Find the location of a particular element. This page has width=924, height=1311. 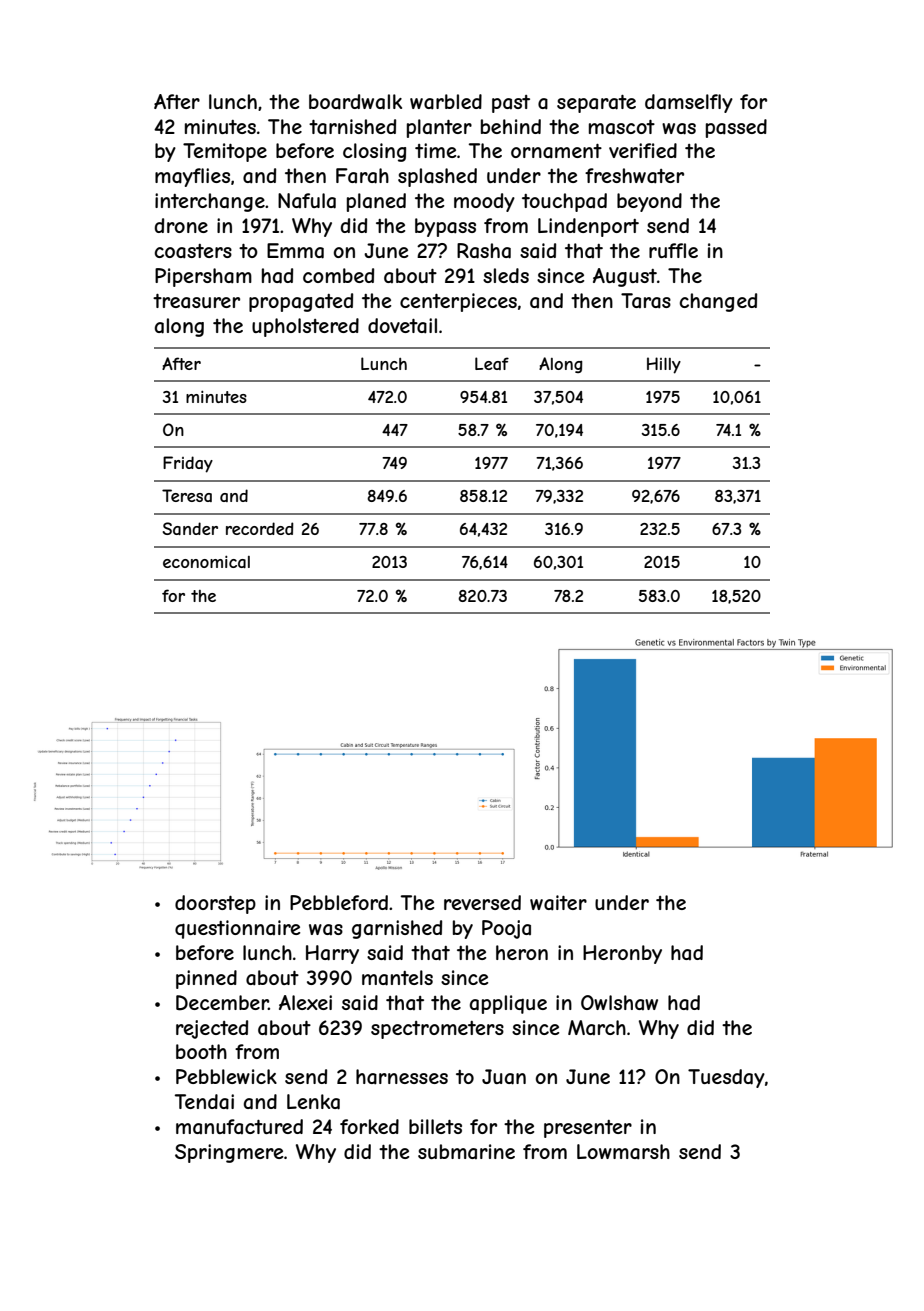

Sander is located at coordinates (190, 528).
